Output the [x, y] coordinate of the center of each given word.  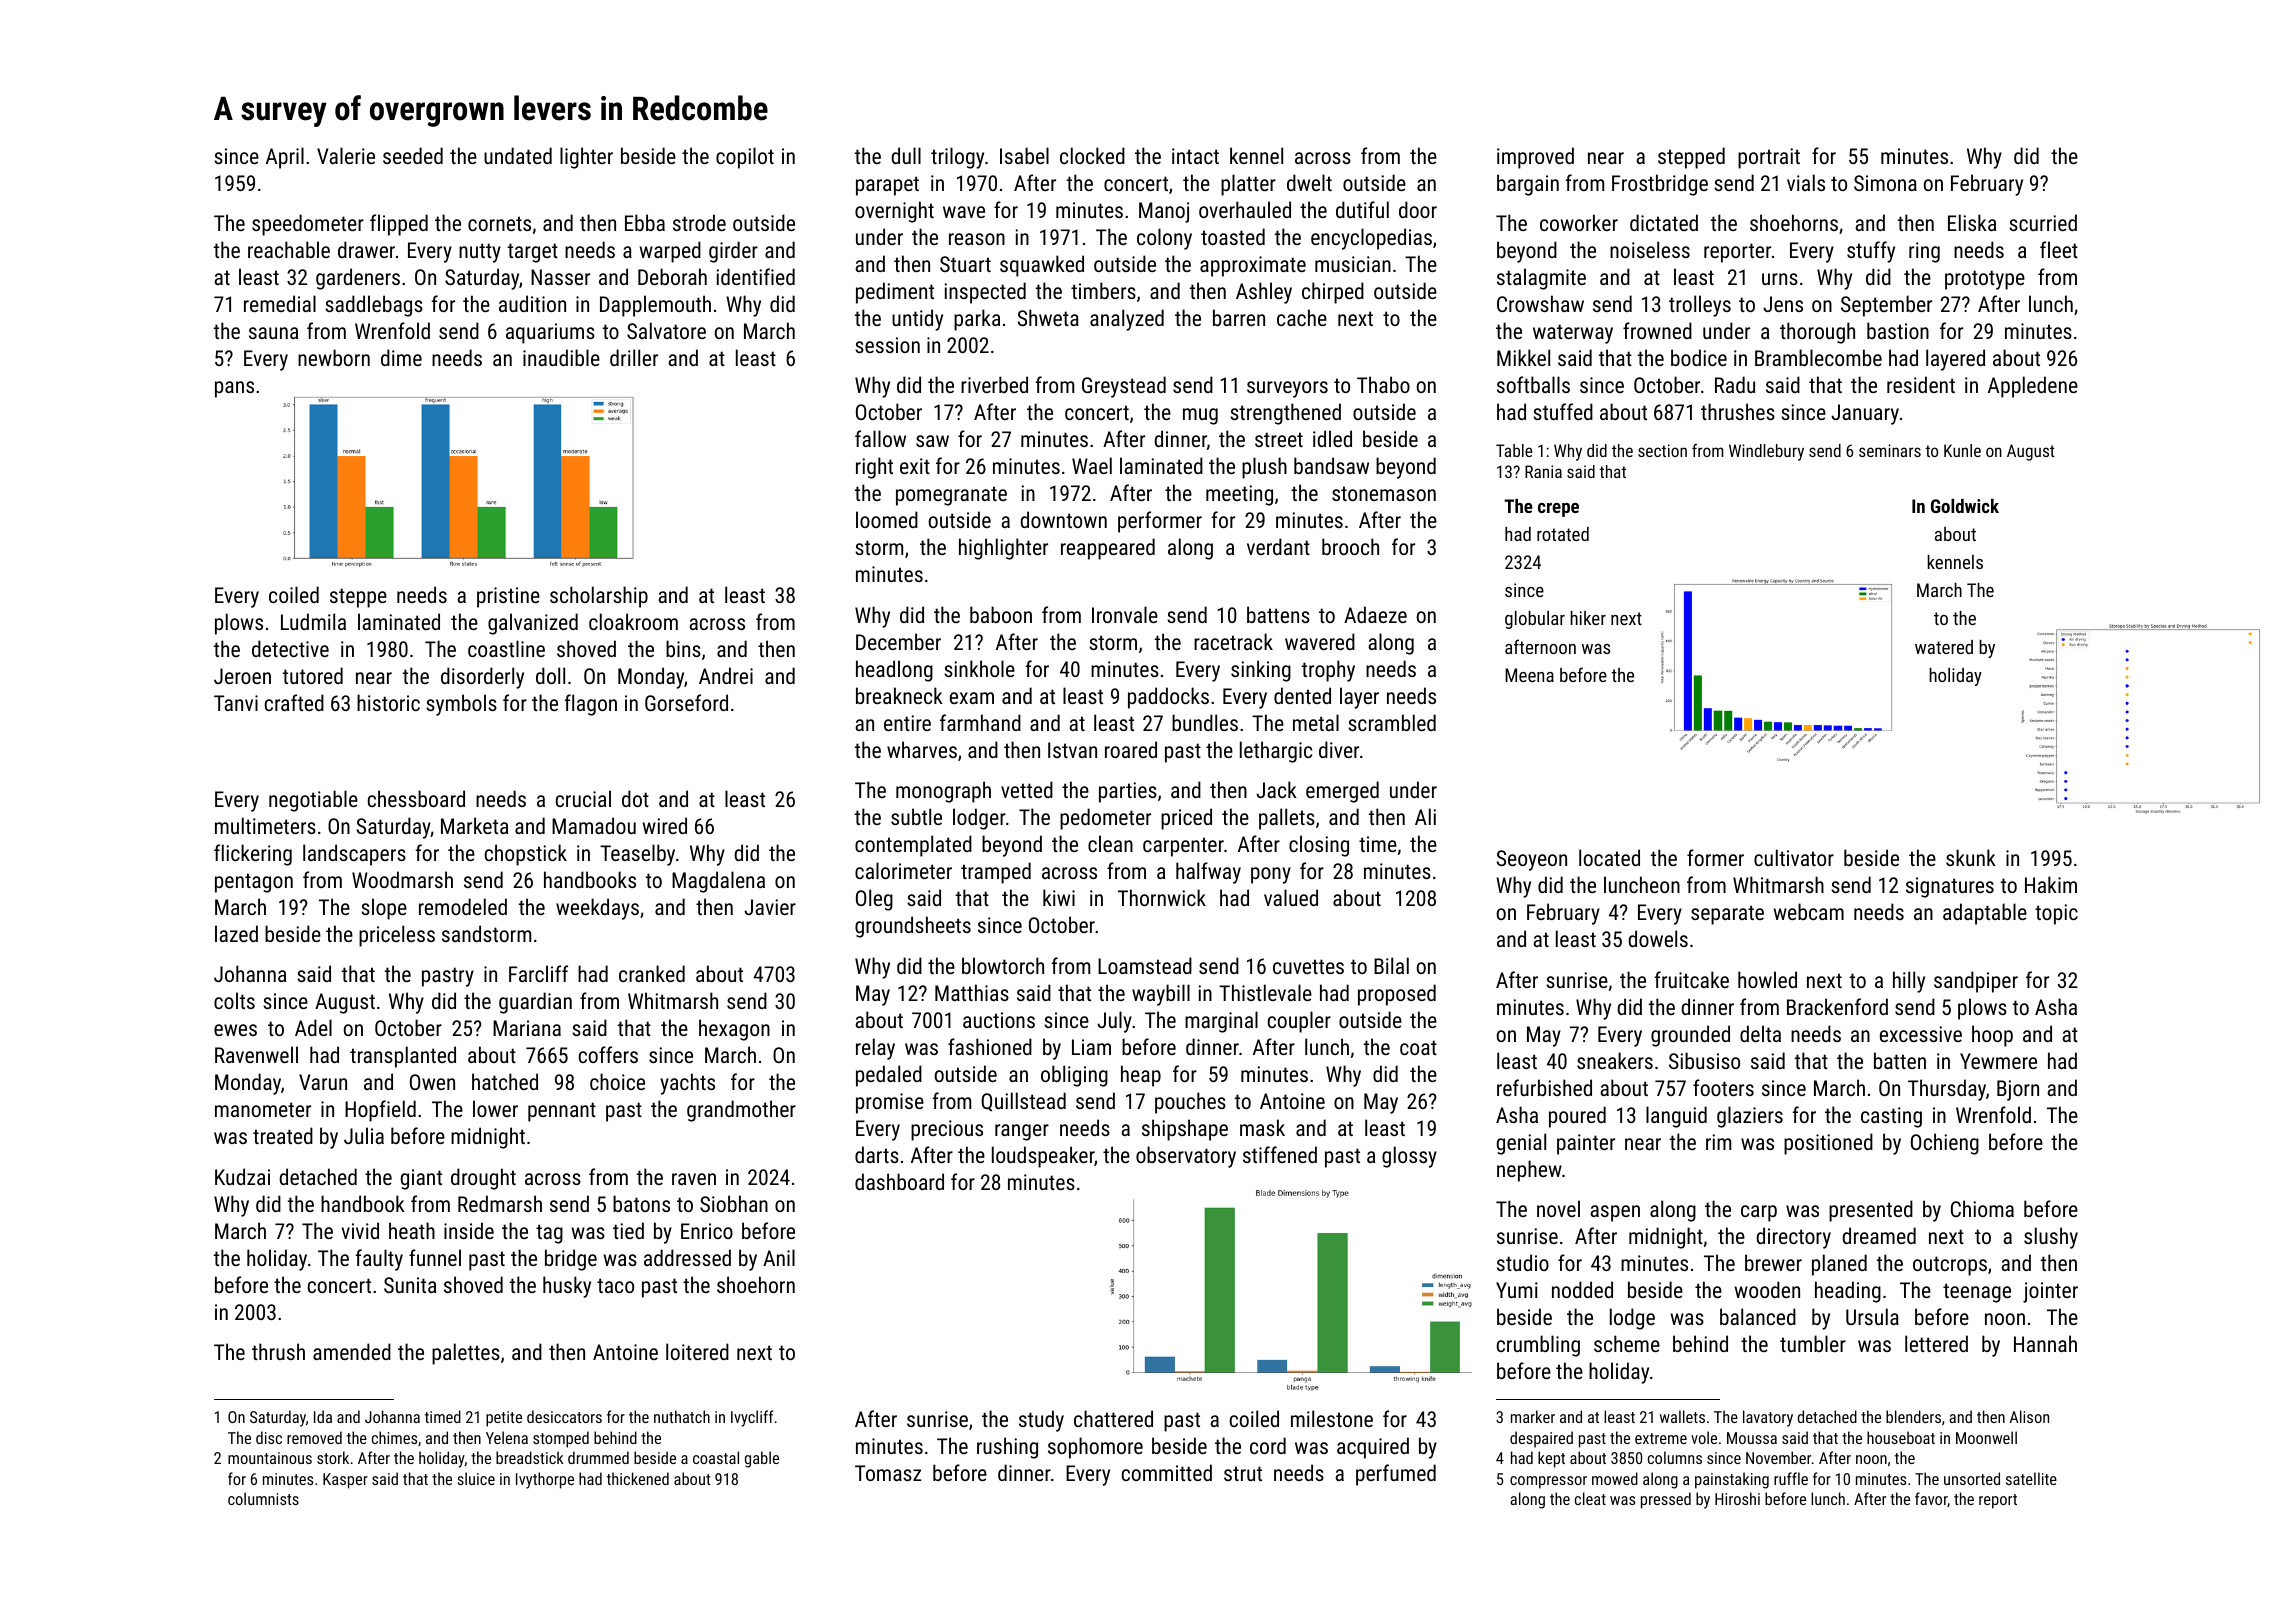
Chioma [1982, 1208]
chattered [1113, 1418]
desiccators [564, 1416]
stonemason [1384, 493]
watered [1944, 647]
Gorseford [686, 702]
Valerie [346, 155]
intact [1195, 156]
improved [1535, 158]
